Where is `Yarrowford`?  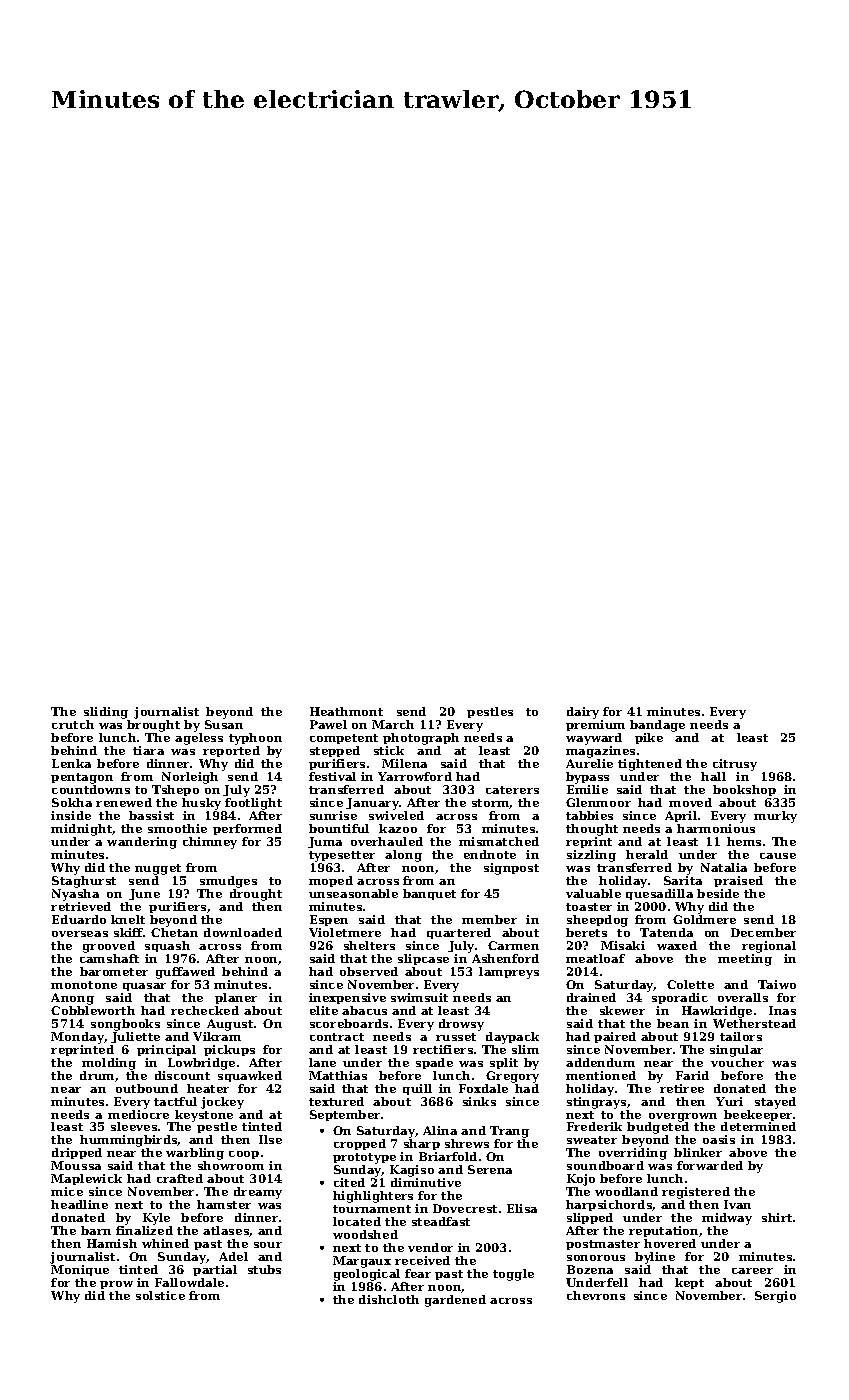 Yarrowford is located at coordinates (415, 776).
